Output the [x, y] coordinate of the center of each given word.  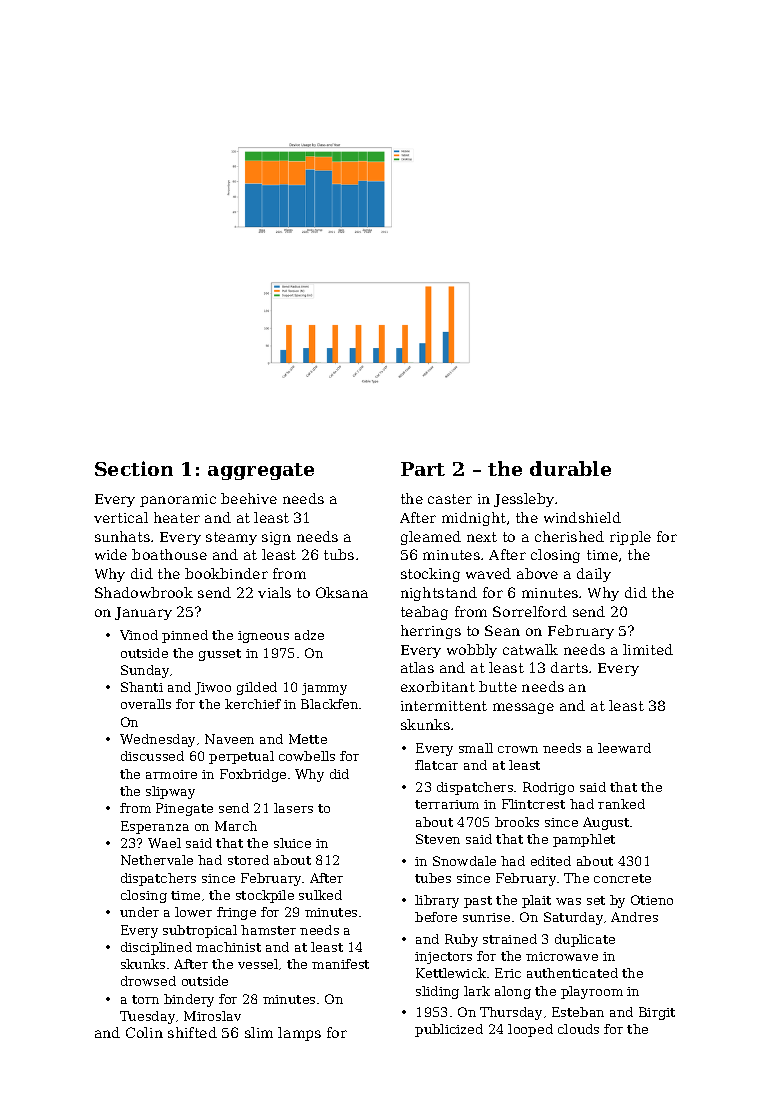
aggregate [261, 471]
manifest [340, 964]
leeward [624, 748]
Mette [308, 739]
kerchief [253, 704]
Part [423, 469]
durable [570, 468]
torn [145, 999]
